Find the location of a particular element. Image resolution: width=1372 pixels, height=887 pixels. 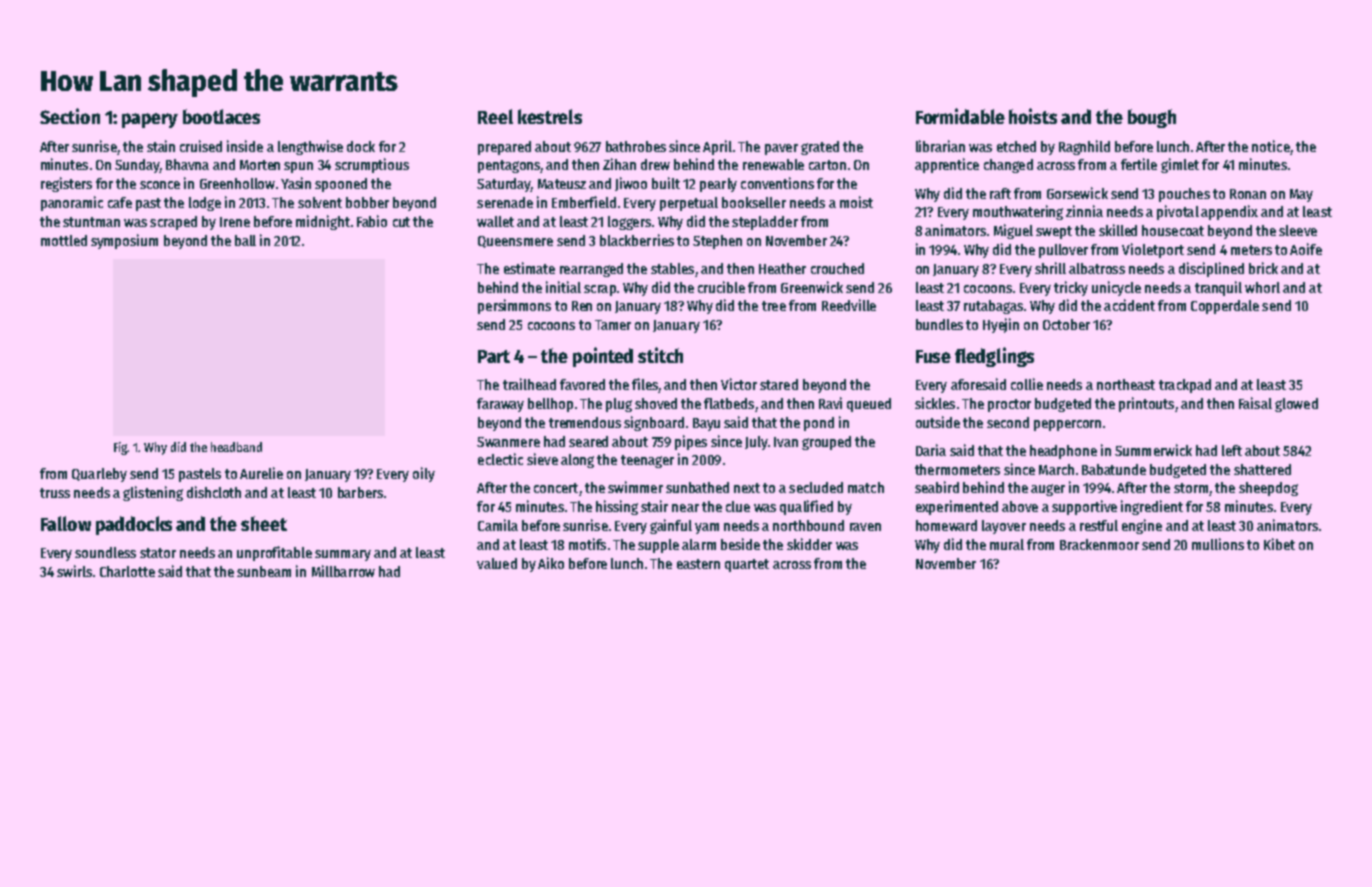

stain is located at coordinates (161, 146).
